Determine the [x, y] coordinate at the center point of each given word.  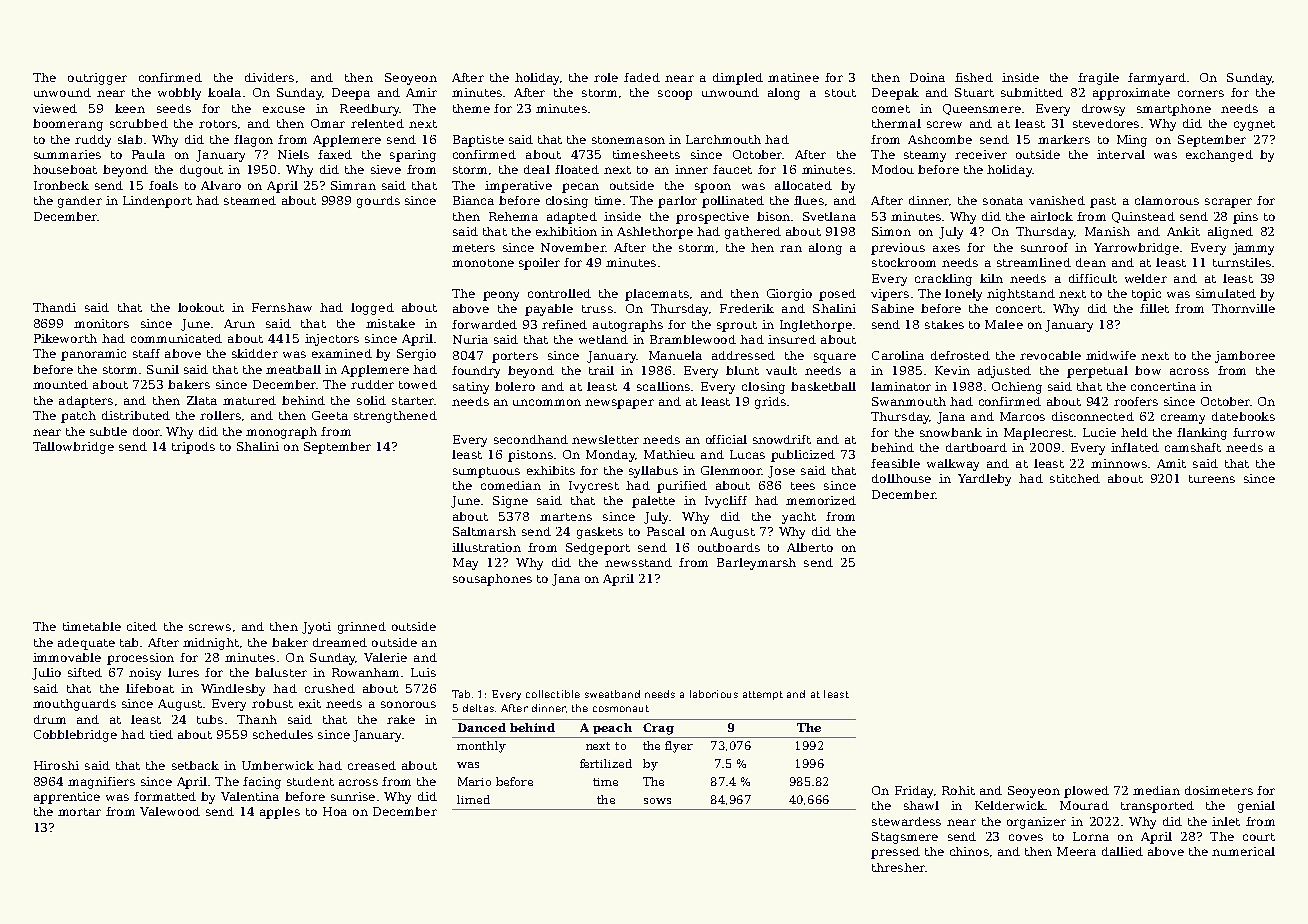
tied [161, 734]
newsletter [605, 439]
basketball [823, 386]
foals [163, 185]
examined [342, 353]
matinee [793, 77]
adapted [572, 218]
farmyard [1157, 79]
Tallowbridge [73, 448]
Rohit [958, 790]
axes [946, 248]
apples [280, 813]
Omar [328, 123]
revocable [1050, 355]
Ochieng [1017, 388]
